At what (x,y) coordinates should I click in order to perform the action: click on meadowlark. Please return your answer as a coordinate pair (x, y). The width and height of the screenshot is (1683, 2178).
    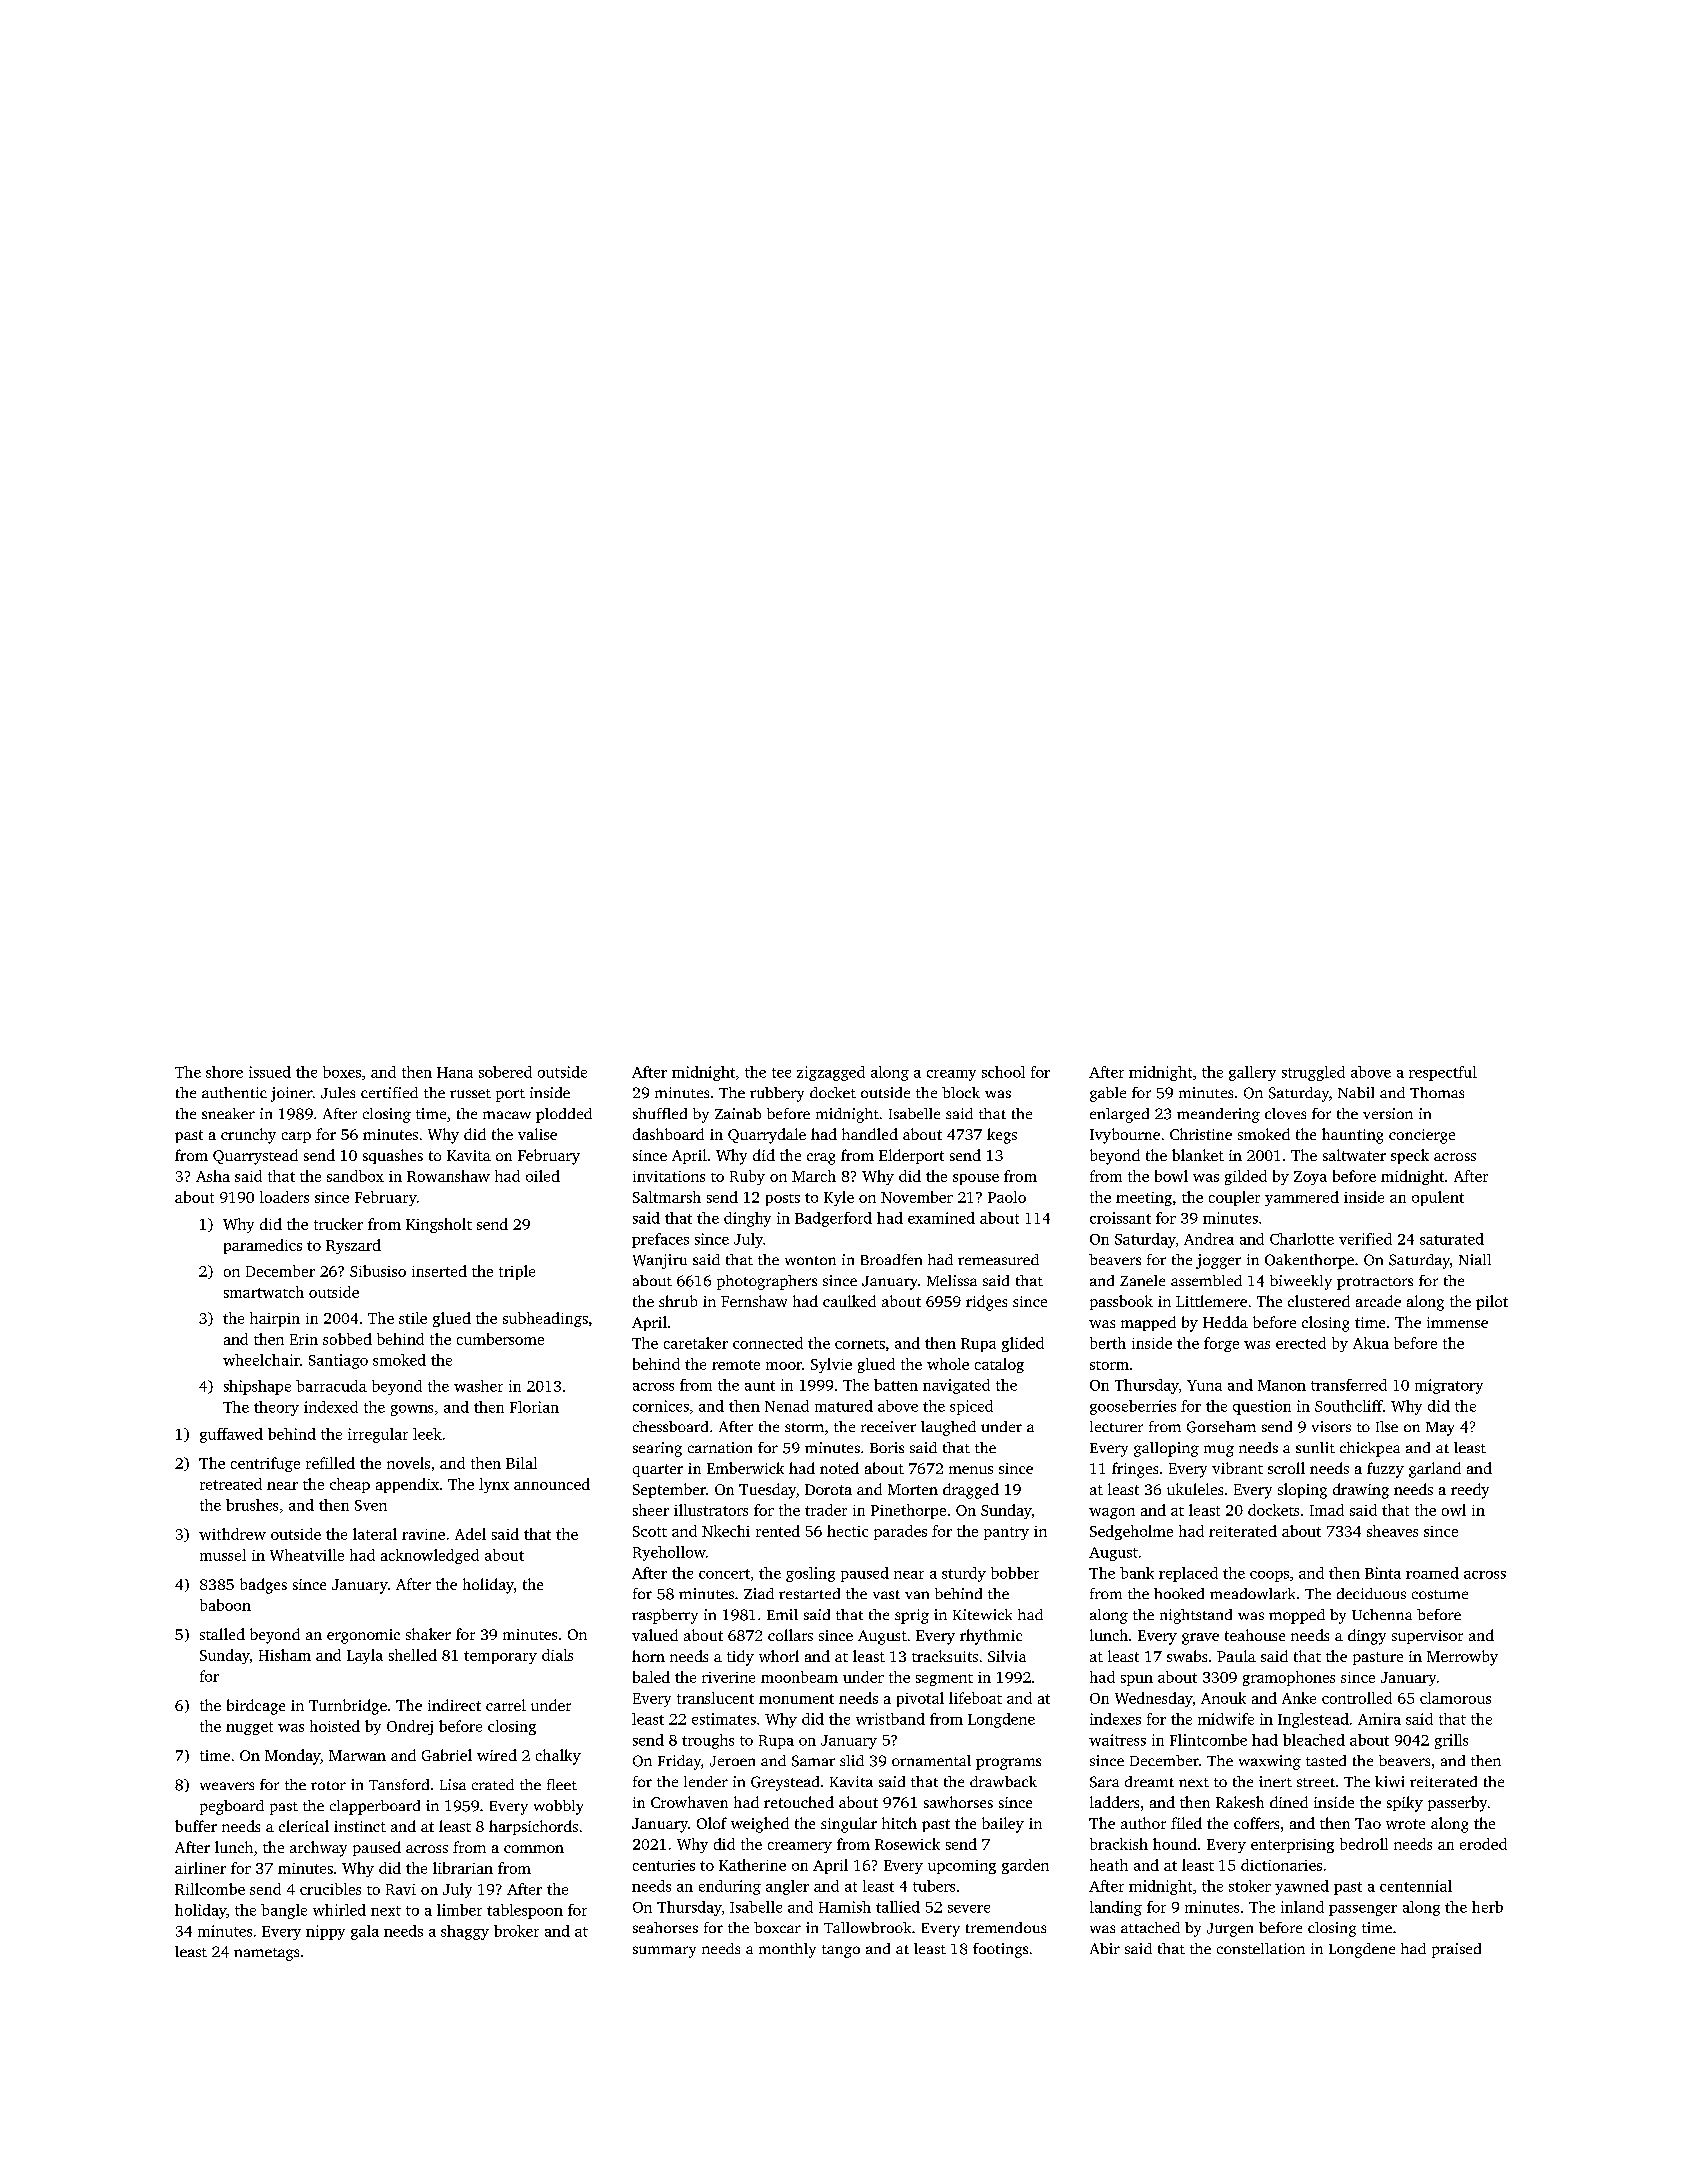
    Looking at the image, I should click on (1252, 1593).
